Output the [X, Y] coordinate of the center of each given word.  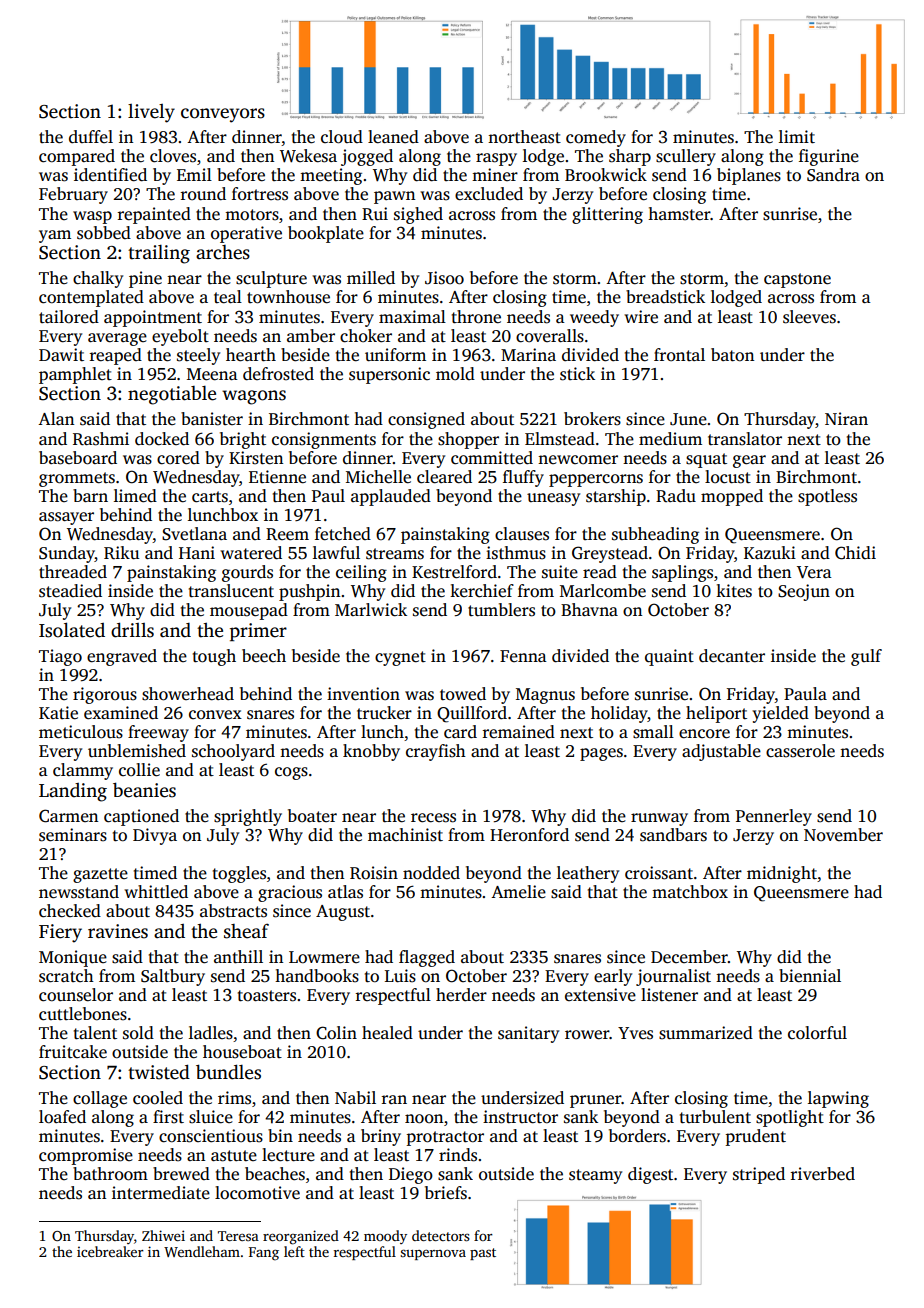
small [653, 732]
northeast [524, 137]
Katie [58, 713]
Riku [121, 553]
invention [363, 694]
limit [797, 137]
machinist [405, 835]
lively [151, 113]
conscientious [211, 1136]
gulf [866, 657]
